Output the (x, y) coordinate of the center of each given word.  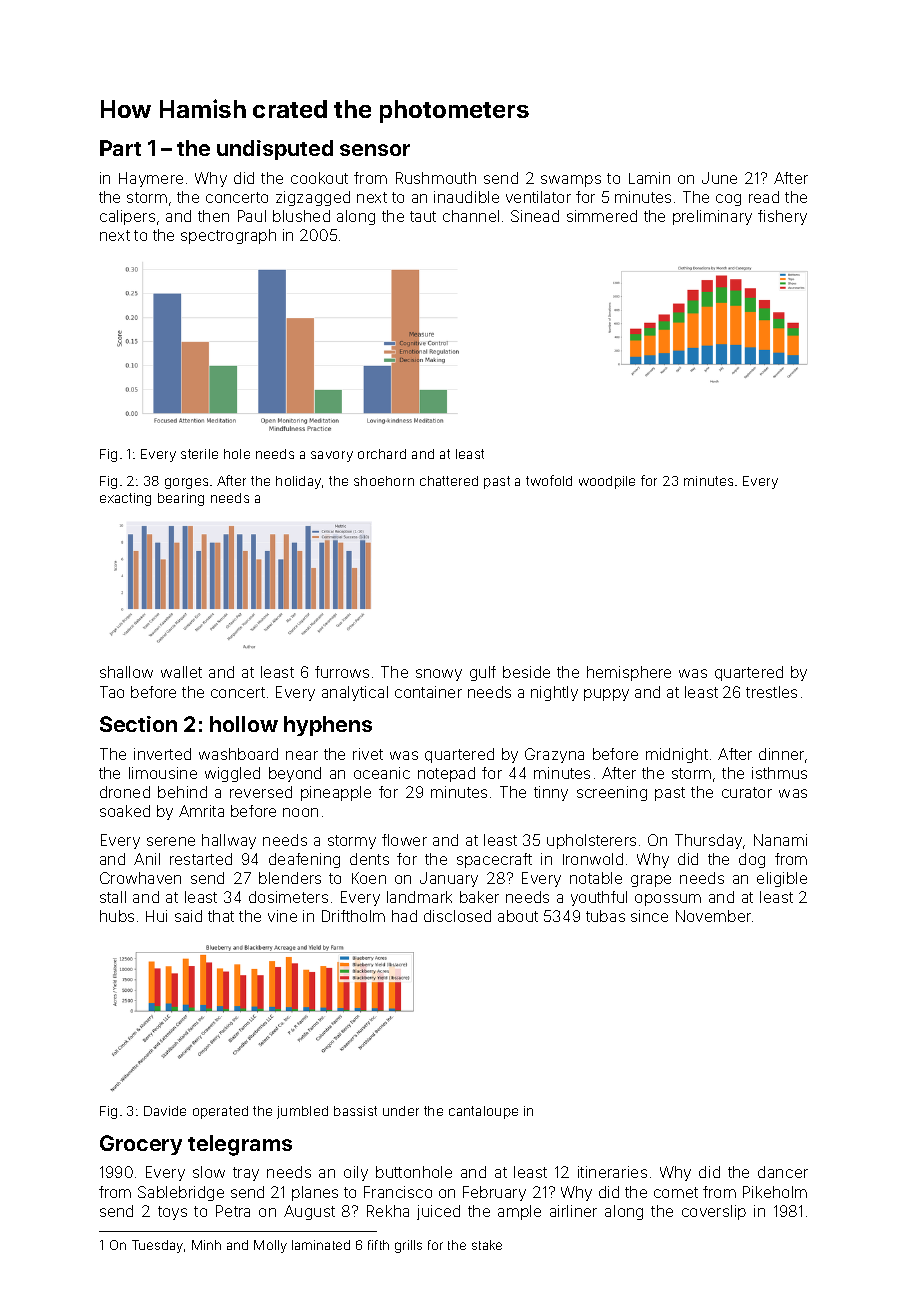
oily (356, 1173)
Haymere (151, 179)
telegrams (240, 1145)
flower (404, 840)
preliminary (712, 217)
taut (423, 216)
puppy (606, 695)
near (302, 755)
